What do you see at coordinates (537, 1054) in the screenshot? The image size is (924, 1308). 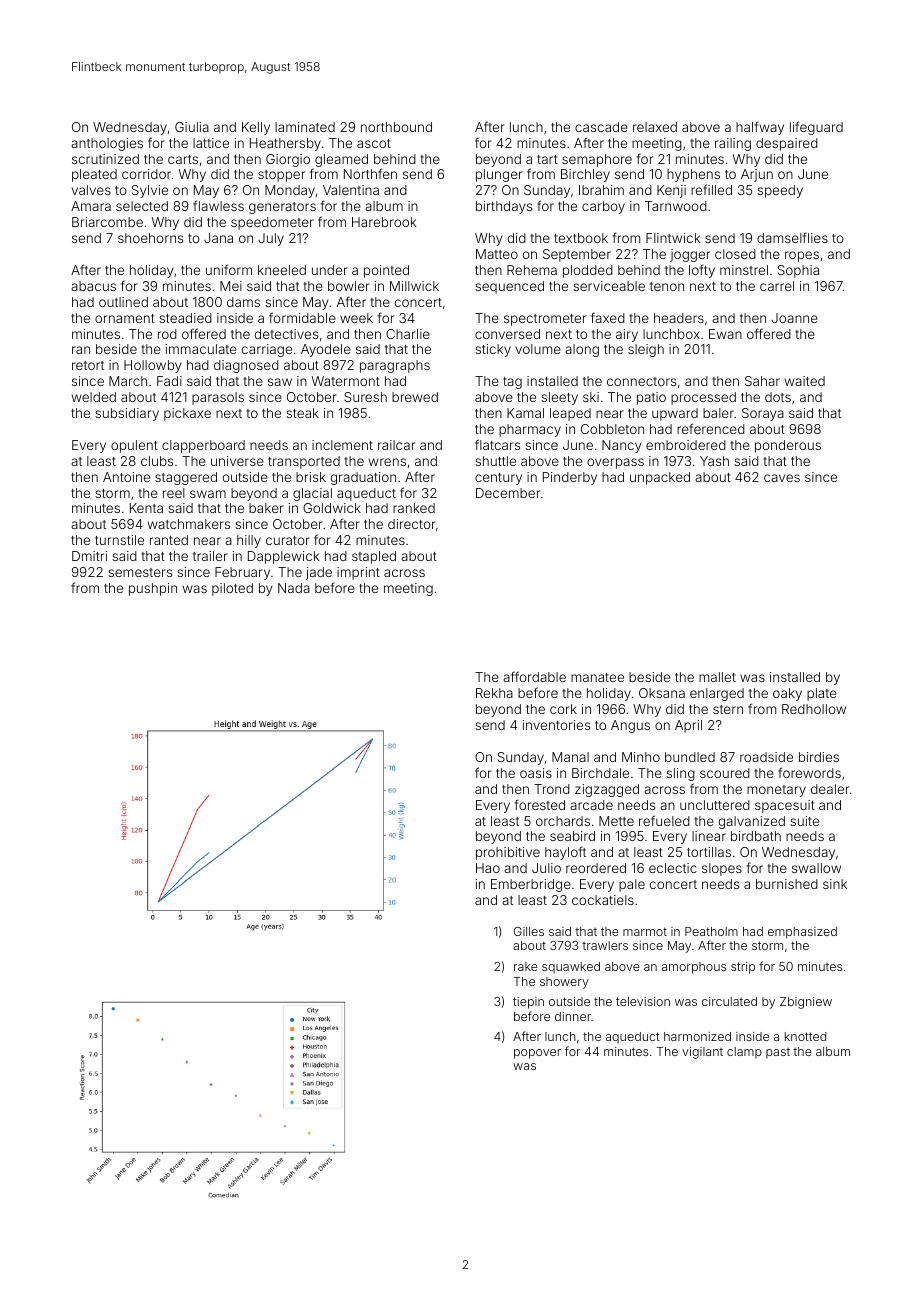 I see `popover` at bounding box center [537, 1054].
